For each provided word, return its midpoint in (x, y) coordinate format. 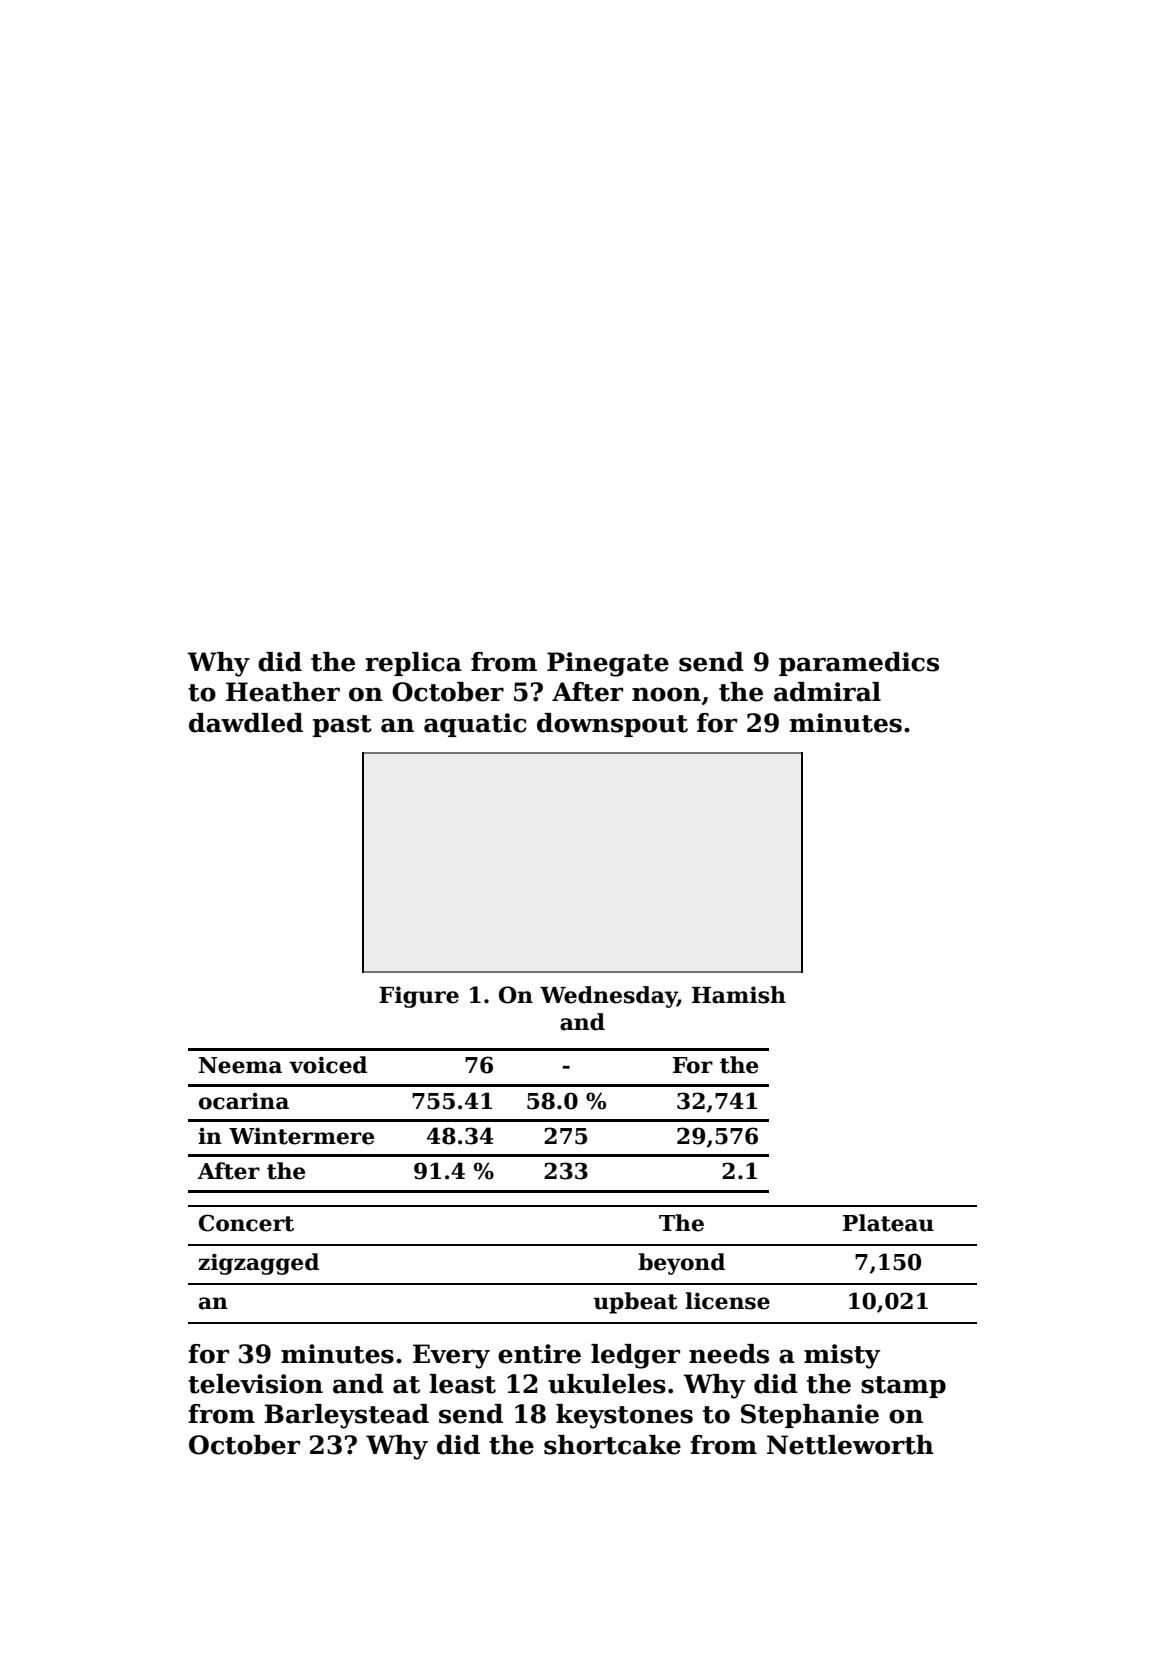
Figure (419, 997)
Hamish (739, 995)
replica (413, 664)
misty (842, 1356)
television (255, 1384)
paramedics (859, 664)
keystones (624, 1416)
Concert (246, 1223)
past (342, 726)
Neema (240, 1065)
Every (451, 1356)
